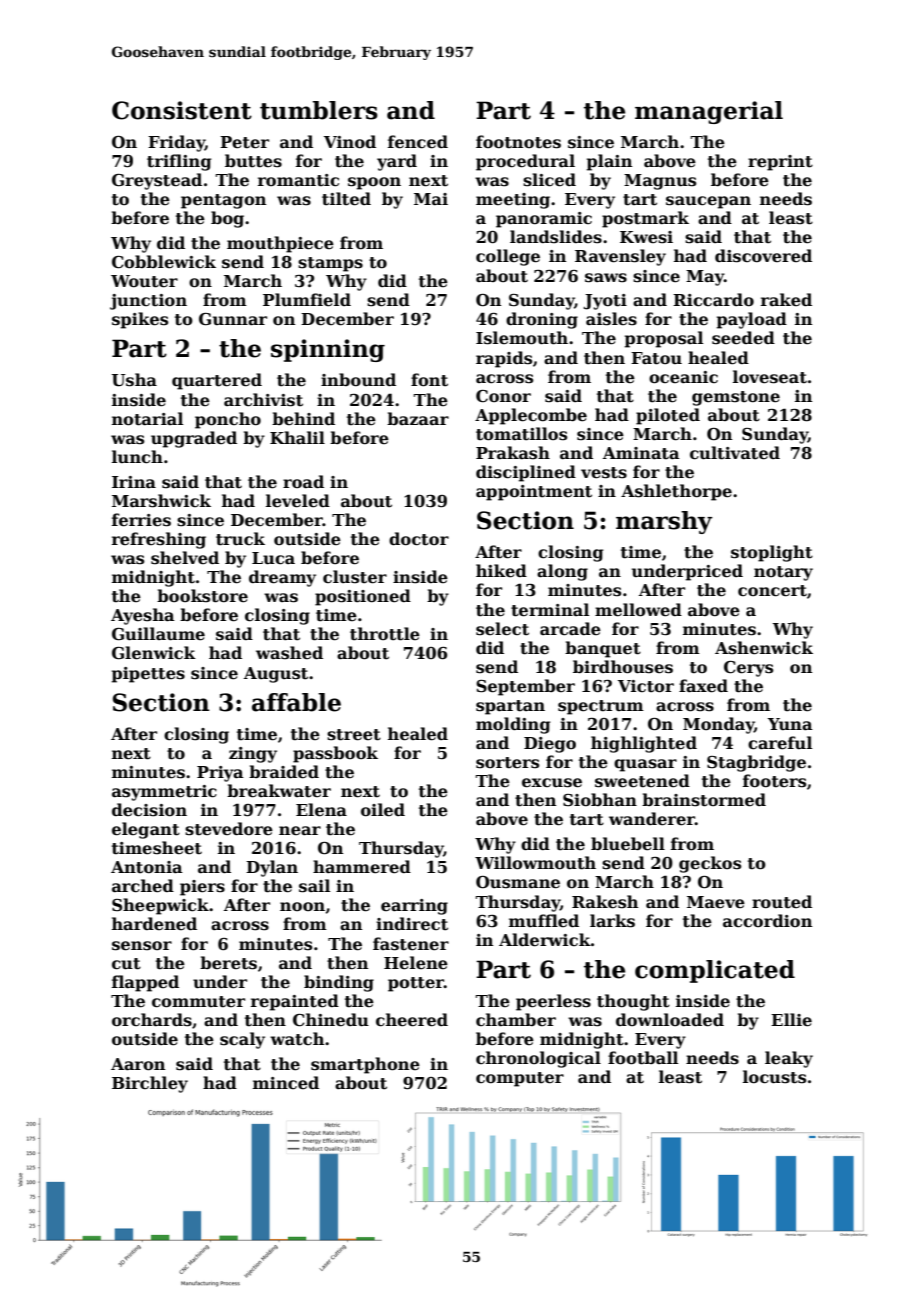 This document has height=1308, width=924. What do you see at coordinates (182, 110) in the document?
I see `Consistent` at bounding box center [182, 110].
